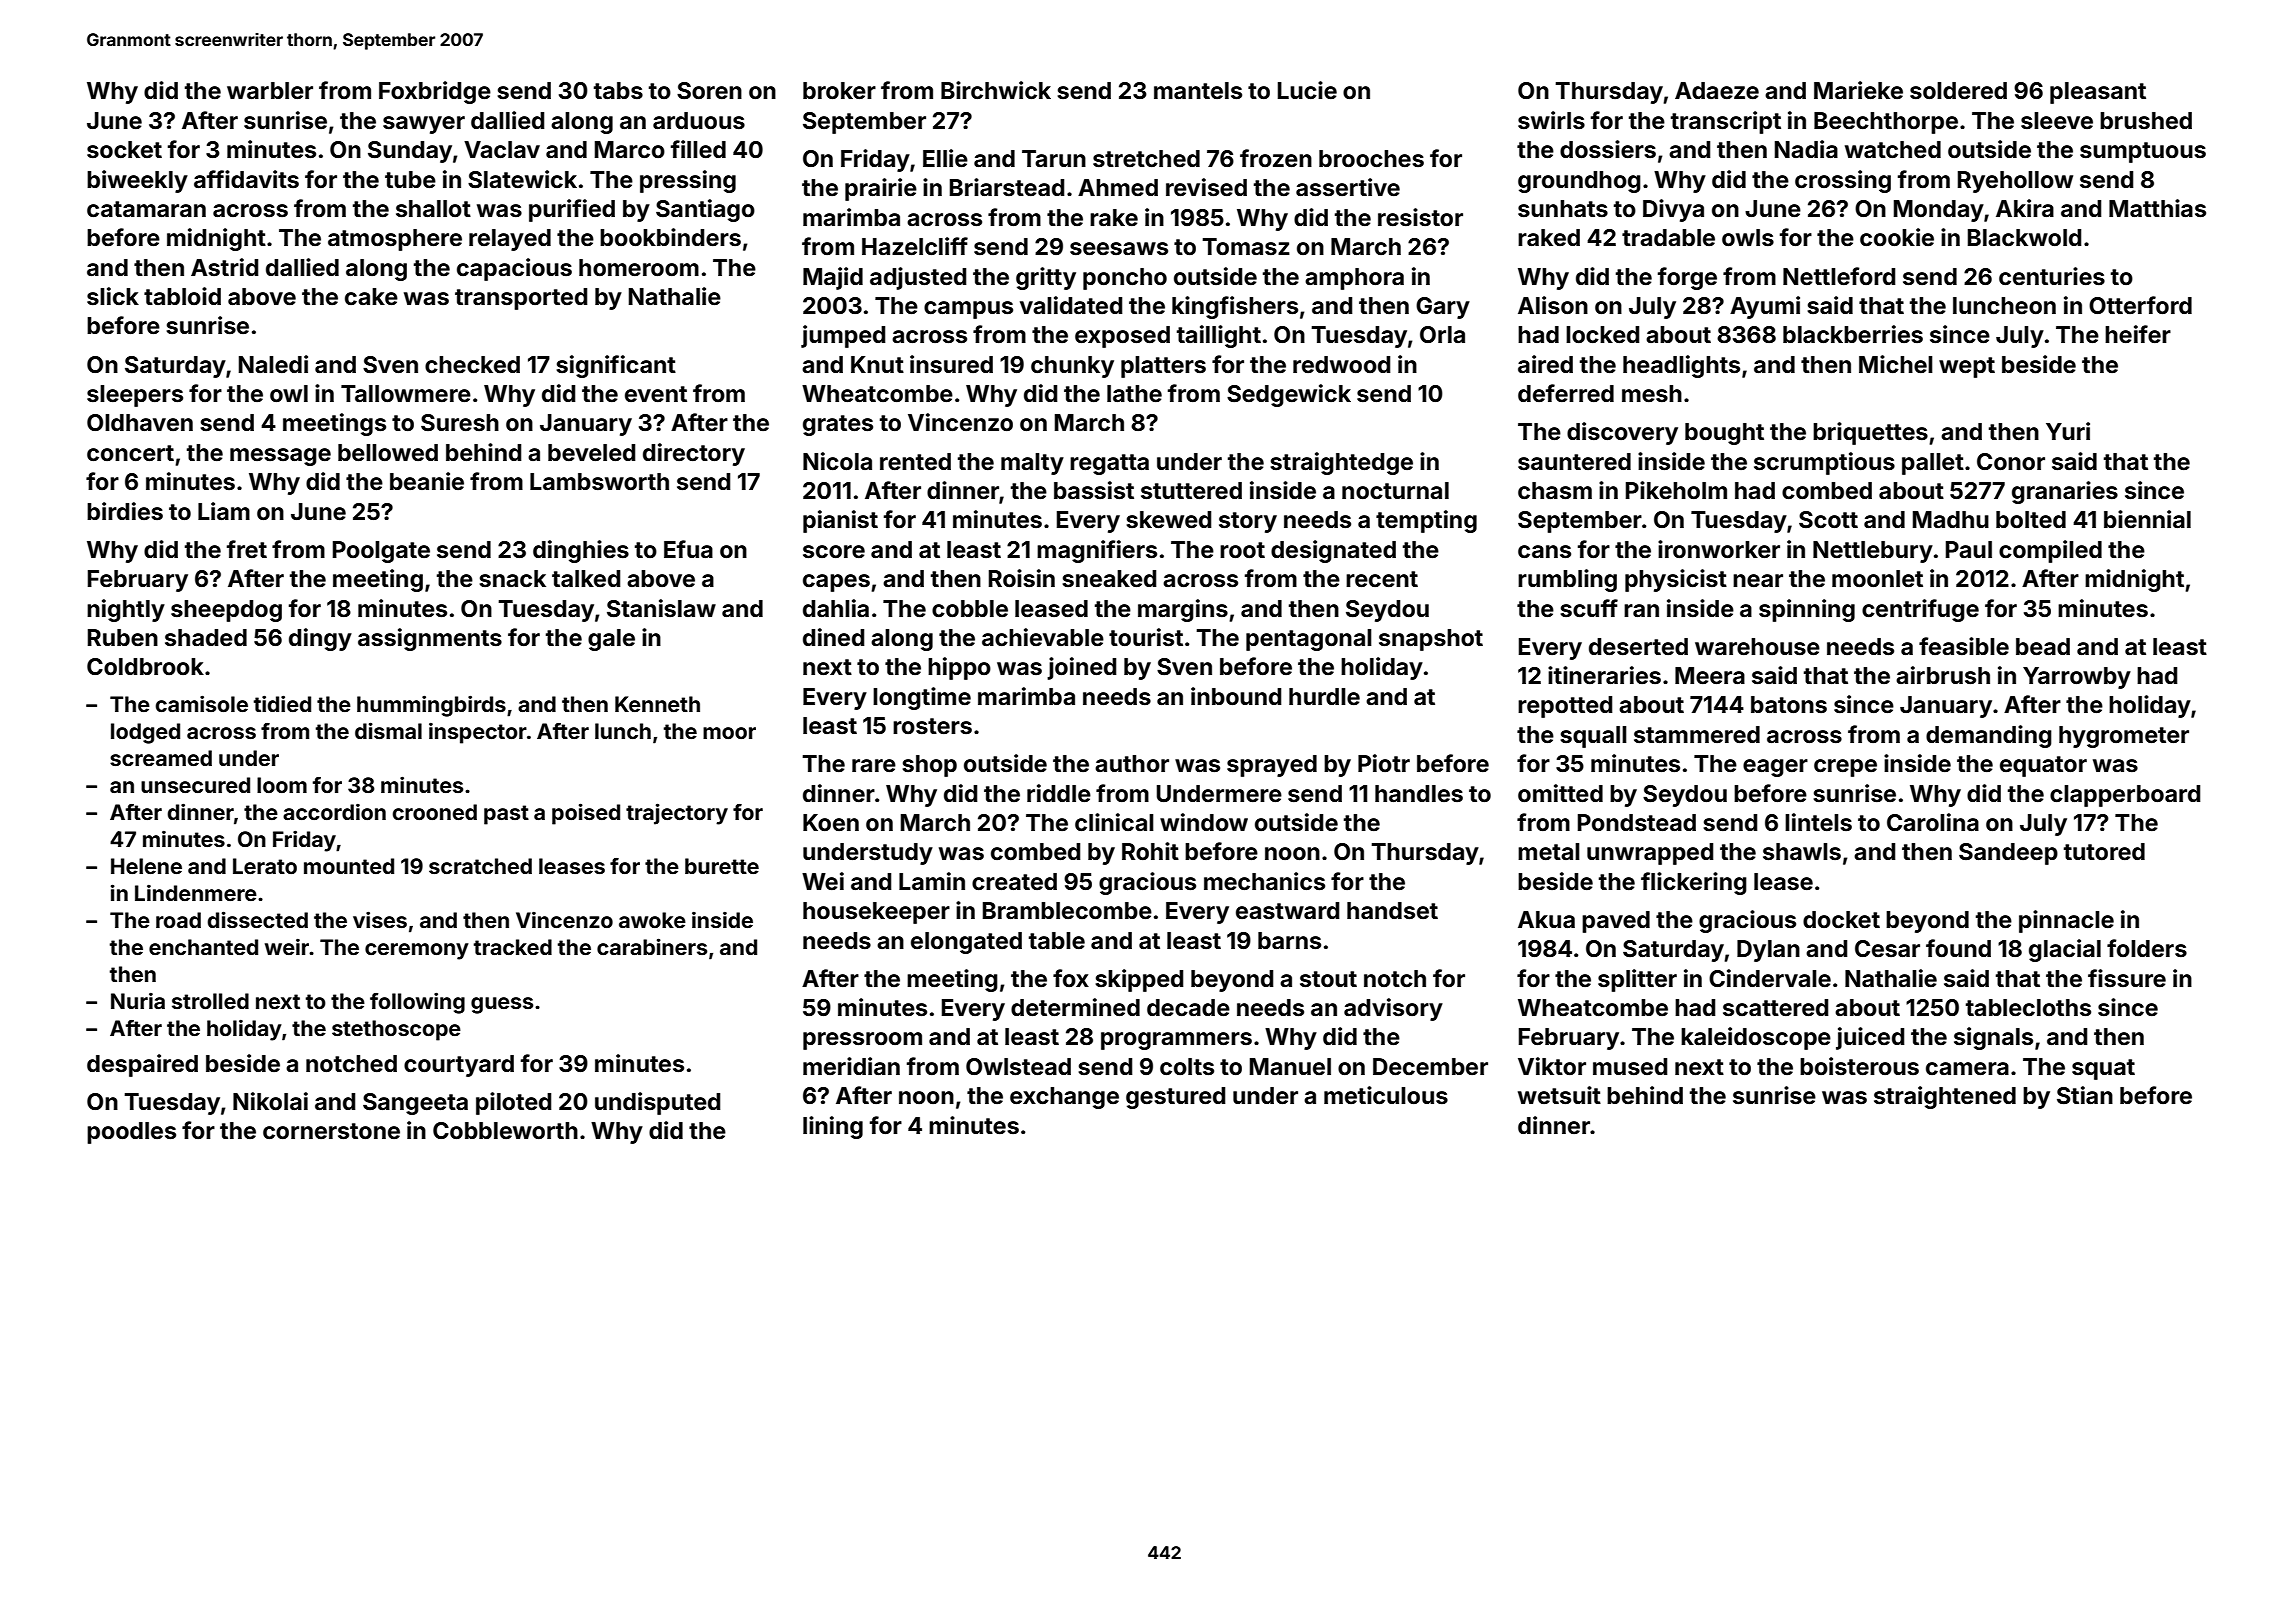 The image size is (2295, 1623). What do you see at coordinates (1652, 394) in the page?
I see `mesh` at bounding box center [1652, 394].
